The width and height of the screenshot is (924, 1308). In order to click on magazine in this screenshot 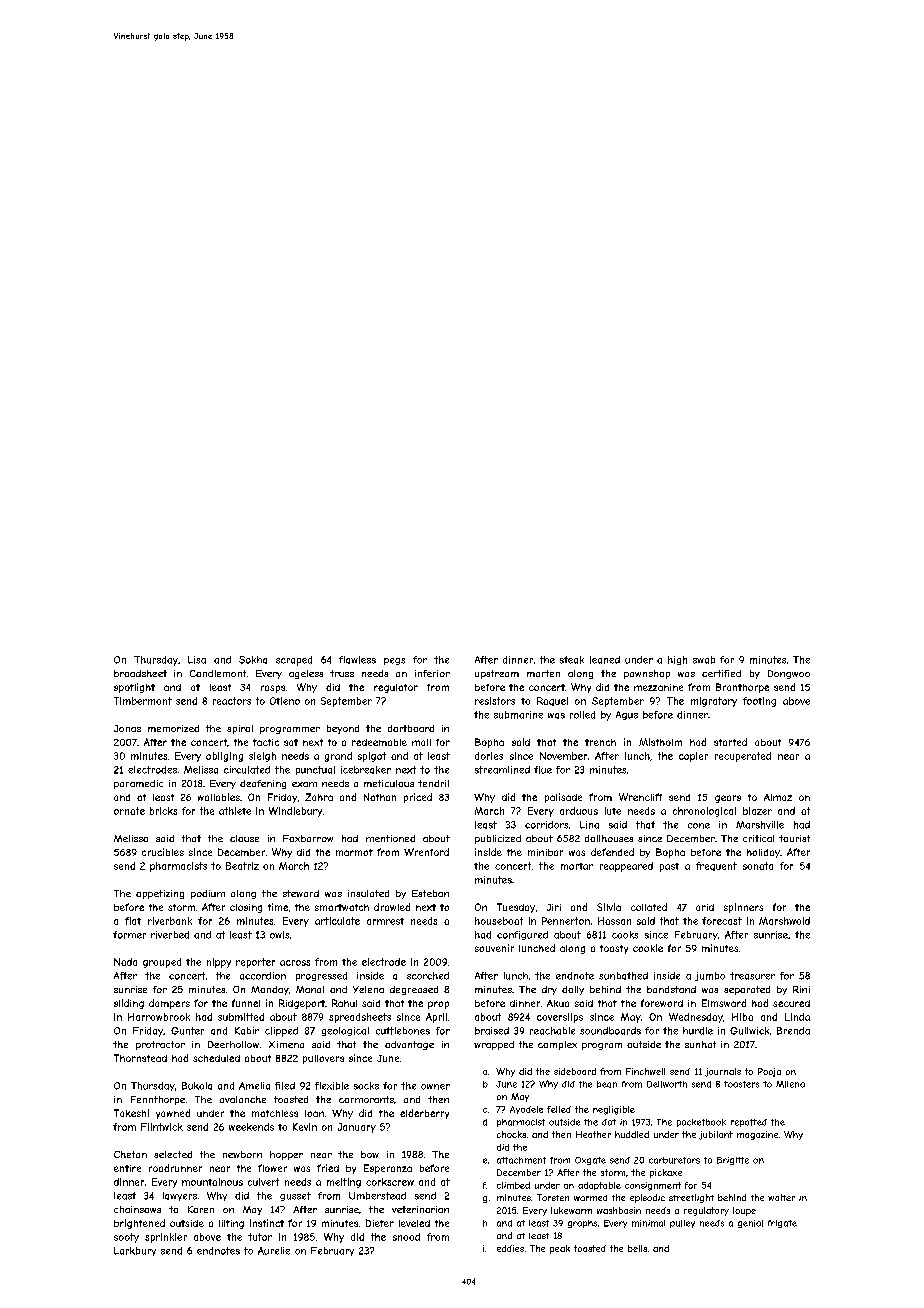, I will do `click(757, 1135)`.
